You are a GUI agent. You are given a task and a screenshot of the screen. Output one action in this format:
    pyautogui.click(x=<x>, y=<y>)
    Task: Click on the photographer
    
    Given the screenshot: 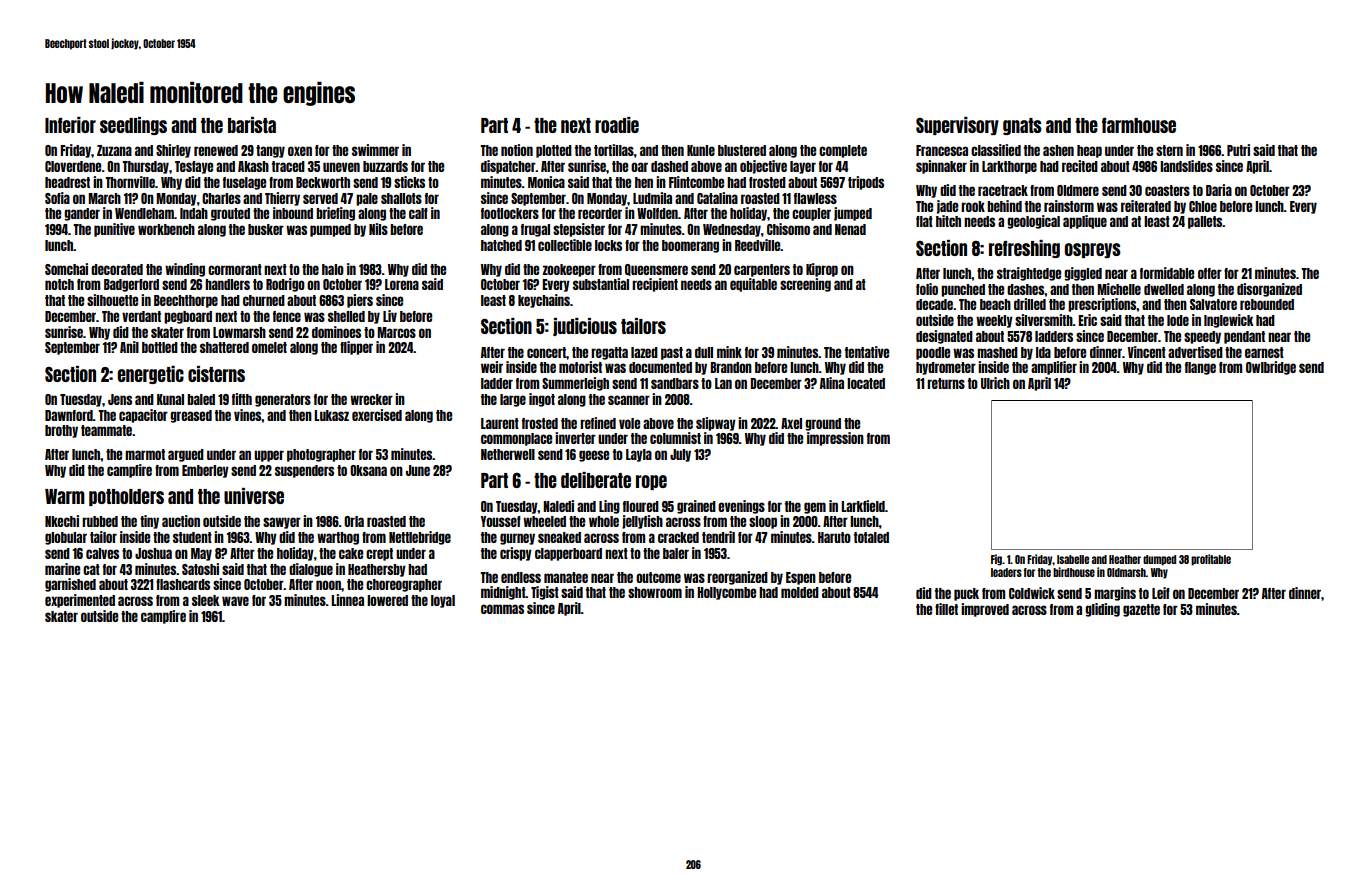 What is the action you would take?
    pyautogui.click(x=321, y=455)
